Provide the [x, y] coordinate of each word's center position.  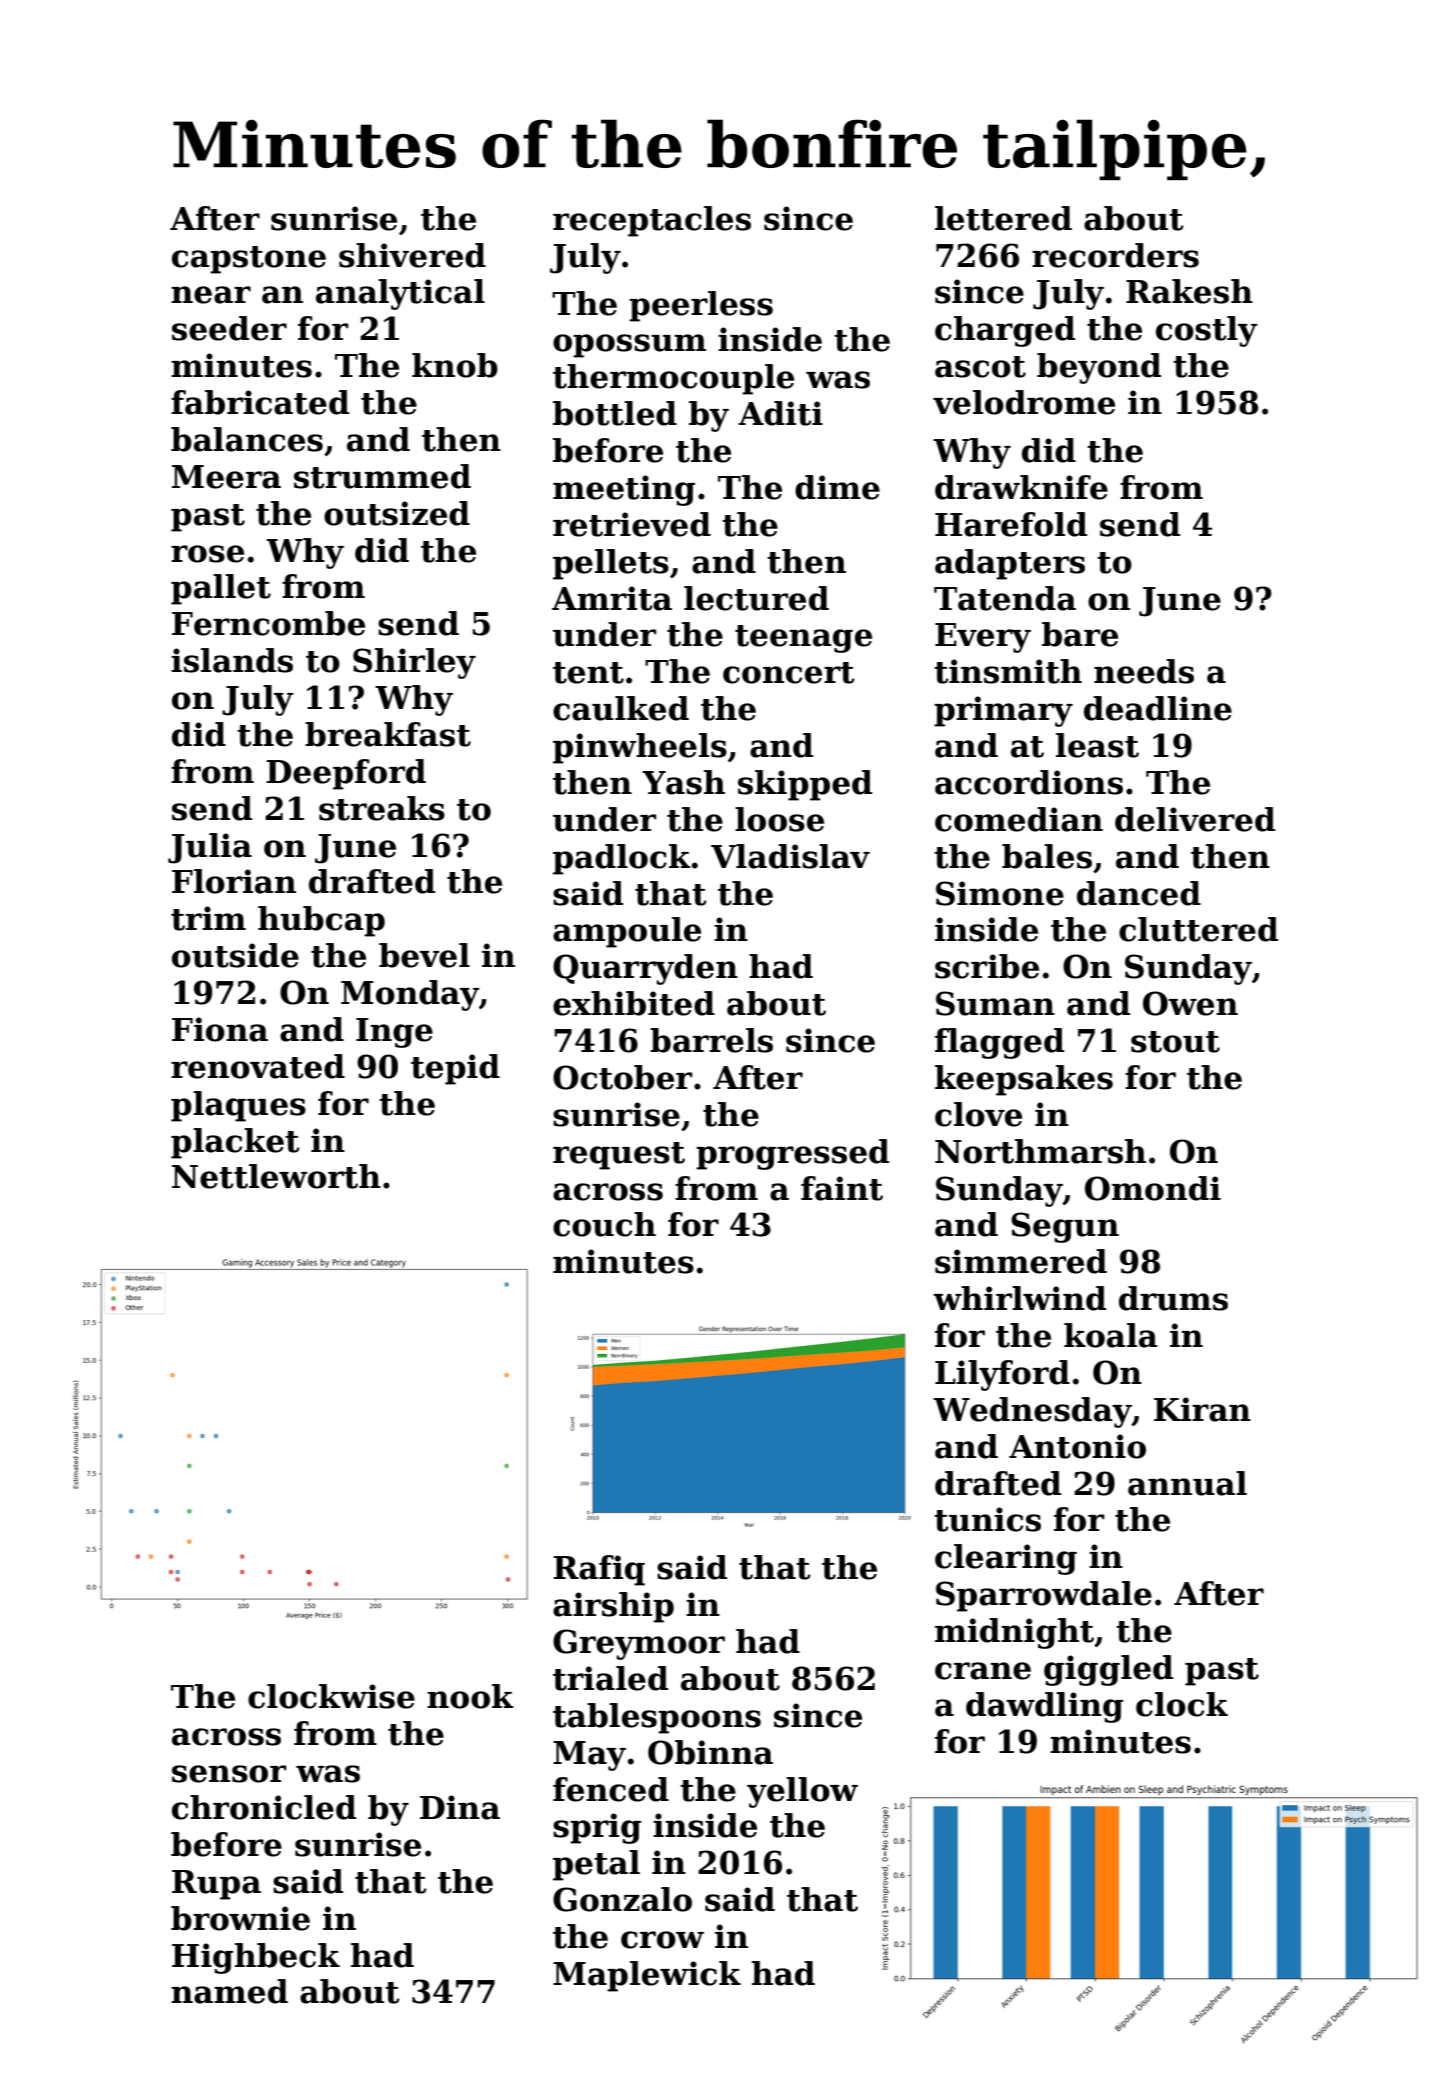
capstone [249, 260]
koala [1111, 1335]
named [229, 1991]
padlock [622, 859]
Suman [995, 1003]
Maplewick [647, 1976]
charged [1005, 331]
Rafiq [599, 1570]
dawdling [1044, 1707]
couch [604, 1224]
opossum [629, 346]
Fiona [220, 1029]
